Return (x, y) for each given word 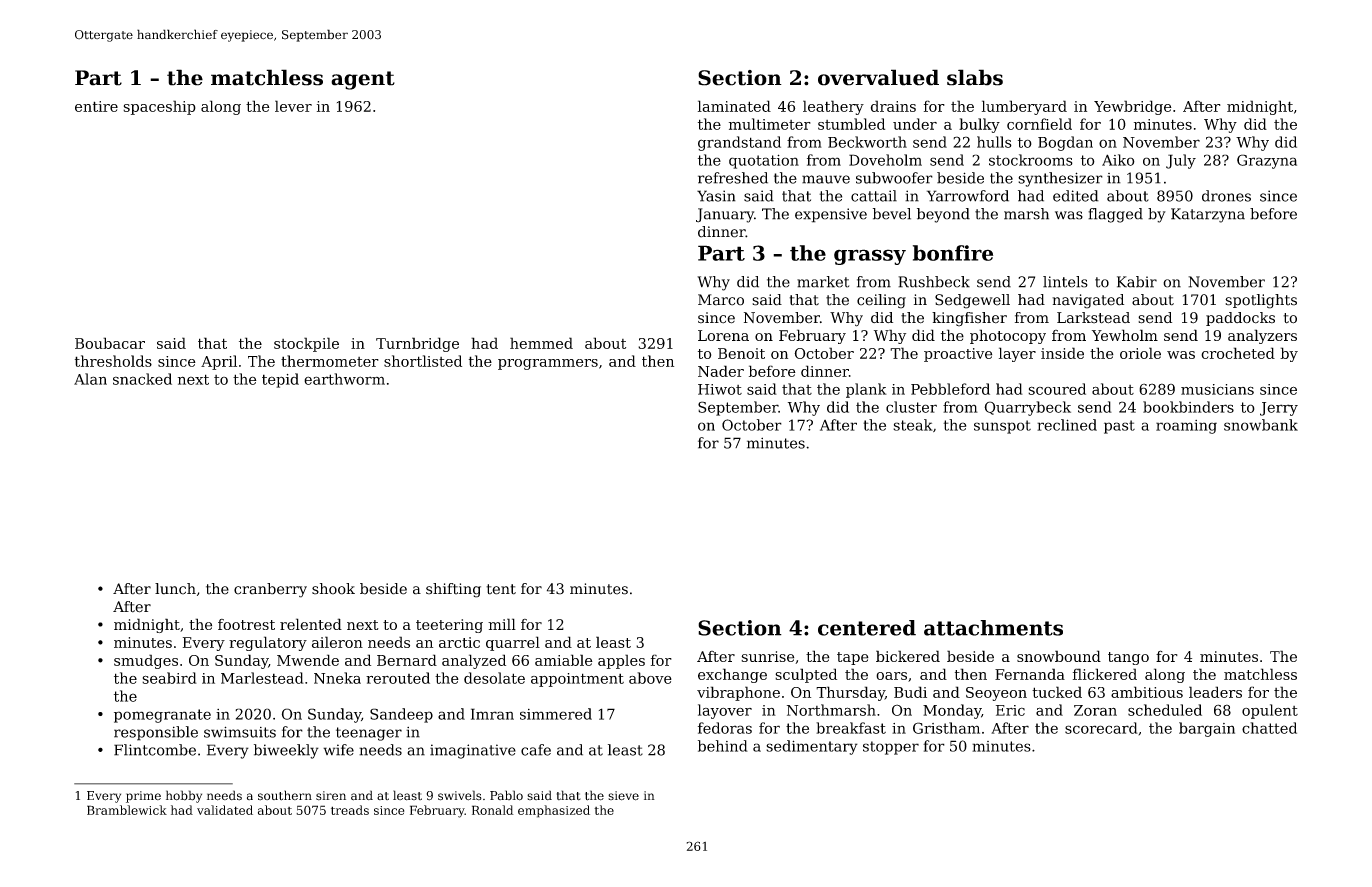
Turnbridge (417, 344)
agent (363, 80)
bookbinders (1188, 407)
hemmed (541, 343)
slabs (975, 77)
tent (501, 589)
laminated (734, 106)
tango (1128, 658)
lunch (175, 589)
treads (350, 810)
